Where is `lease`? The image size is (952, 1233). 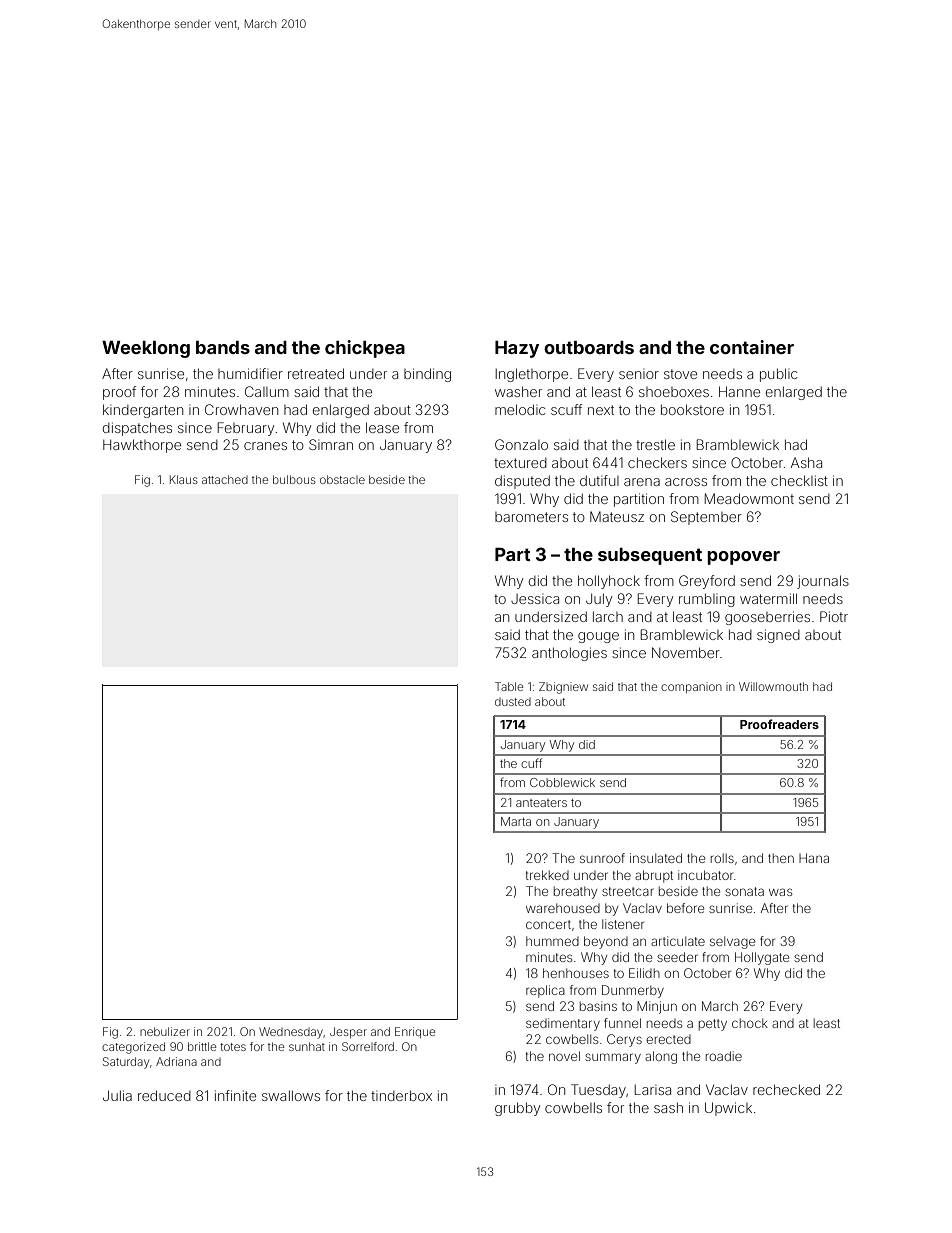
lease is located at coordinates (382, 427).
